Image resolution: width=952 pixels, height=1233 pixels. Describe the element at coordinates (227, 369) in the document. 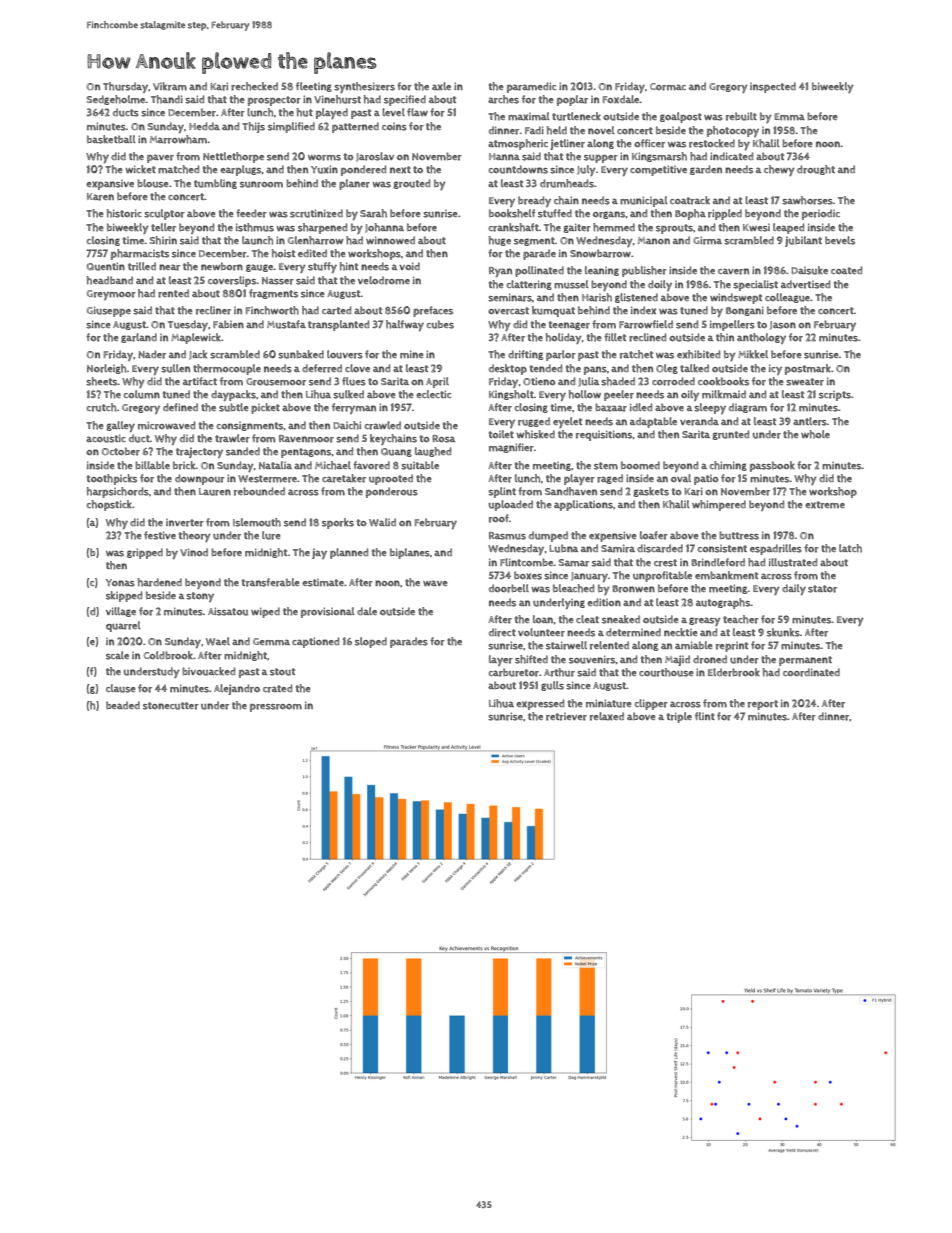

I see `thermocouple` at that location.
